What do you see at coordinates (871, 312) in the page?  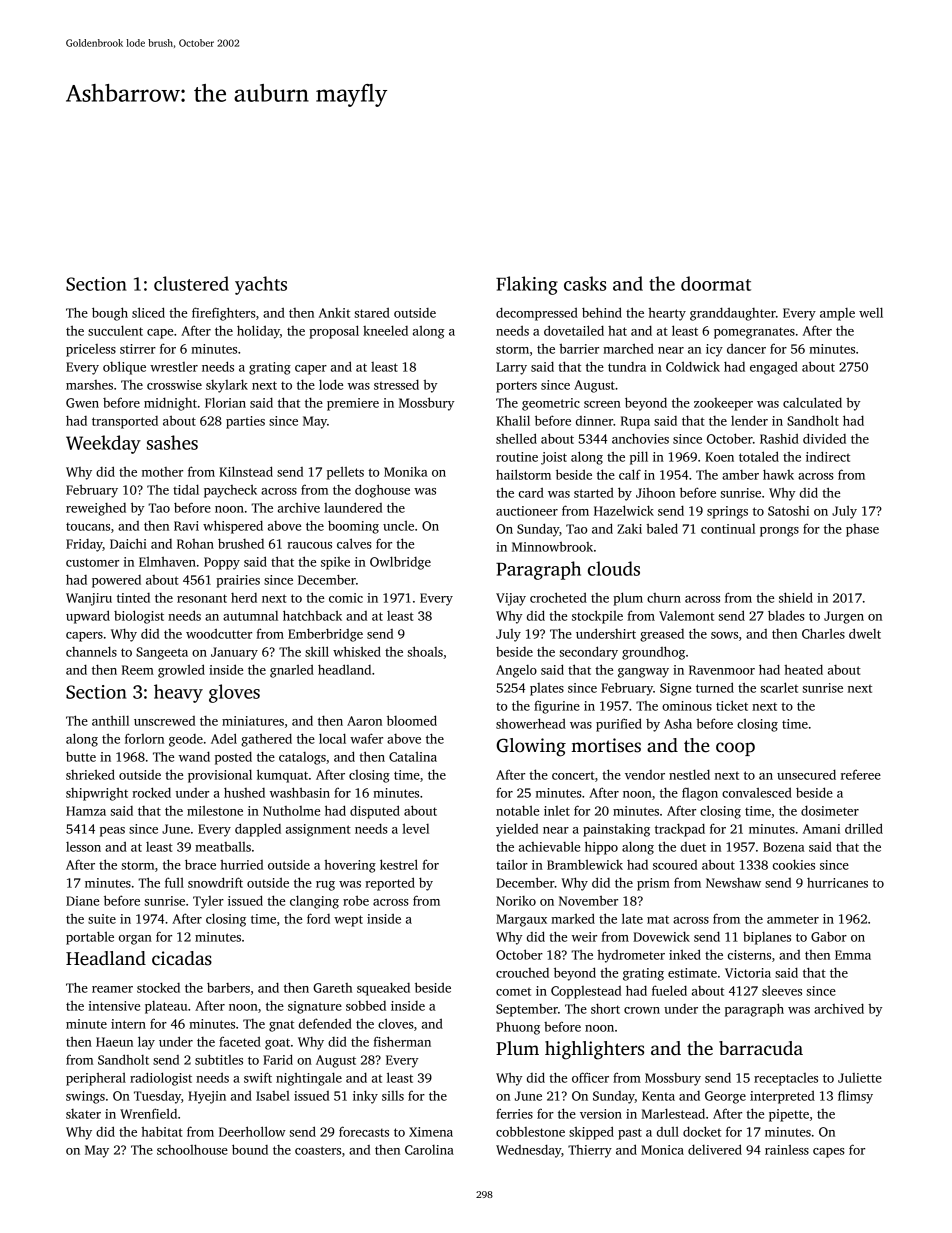 I see `well` at bounding box center [871, 312].
